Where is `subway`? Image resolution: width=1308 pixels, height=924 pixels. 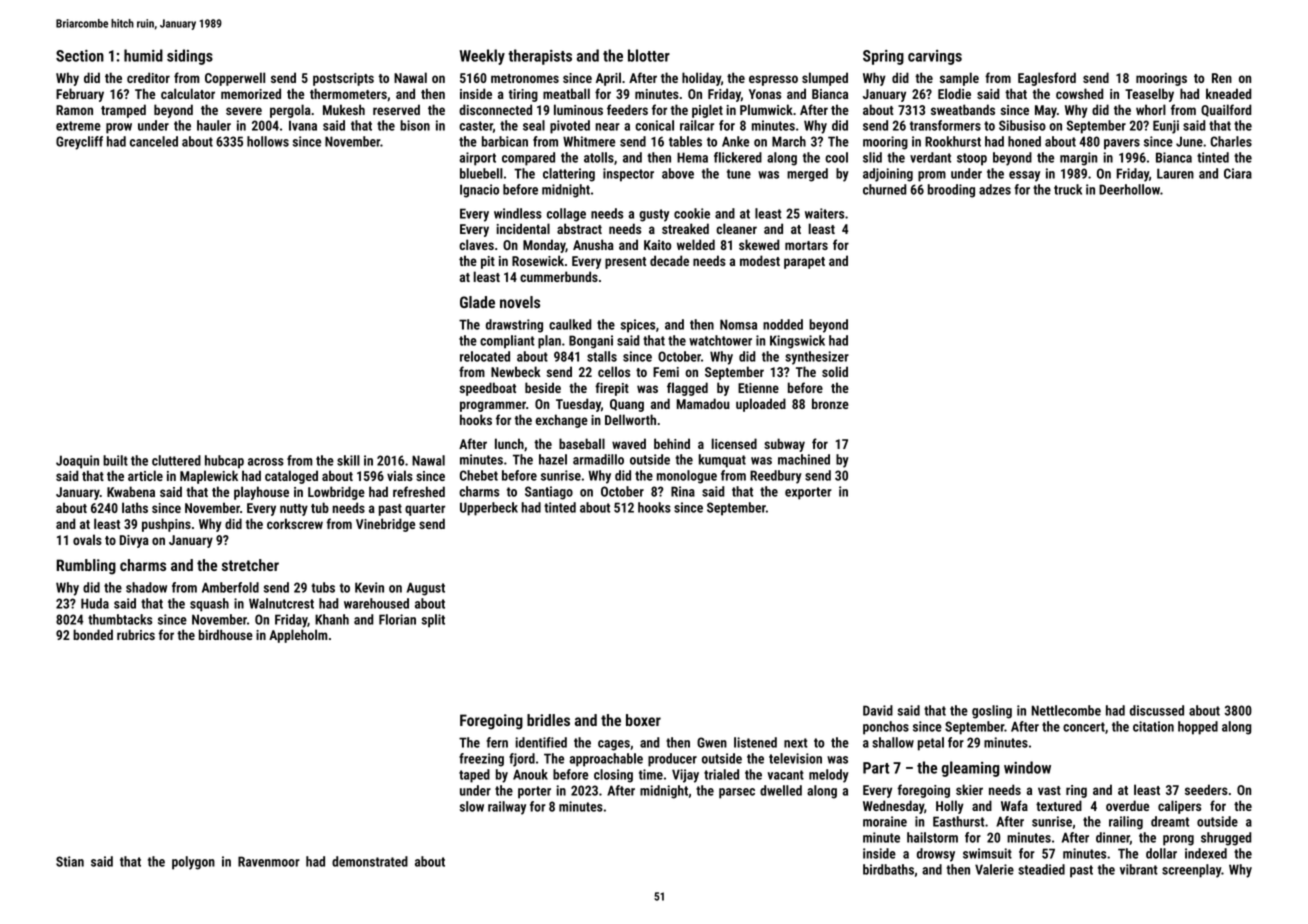 subway is located at coordinates (784, 445).
